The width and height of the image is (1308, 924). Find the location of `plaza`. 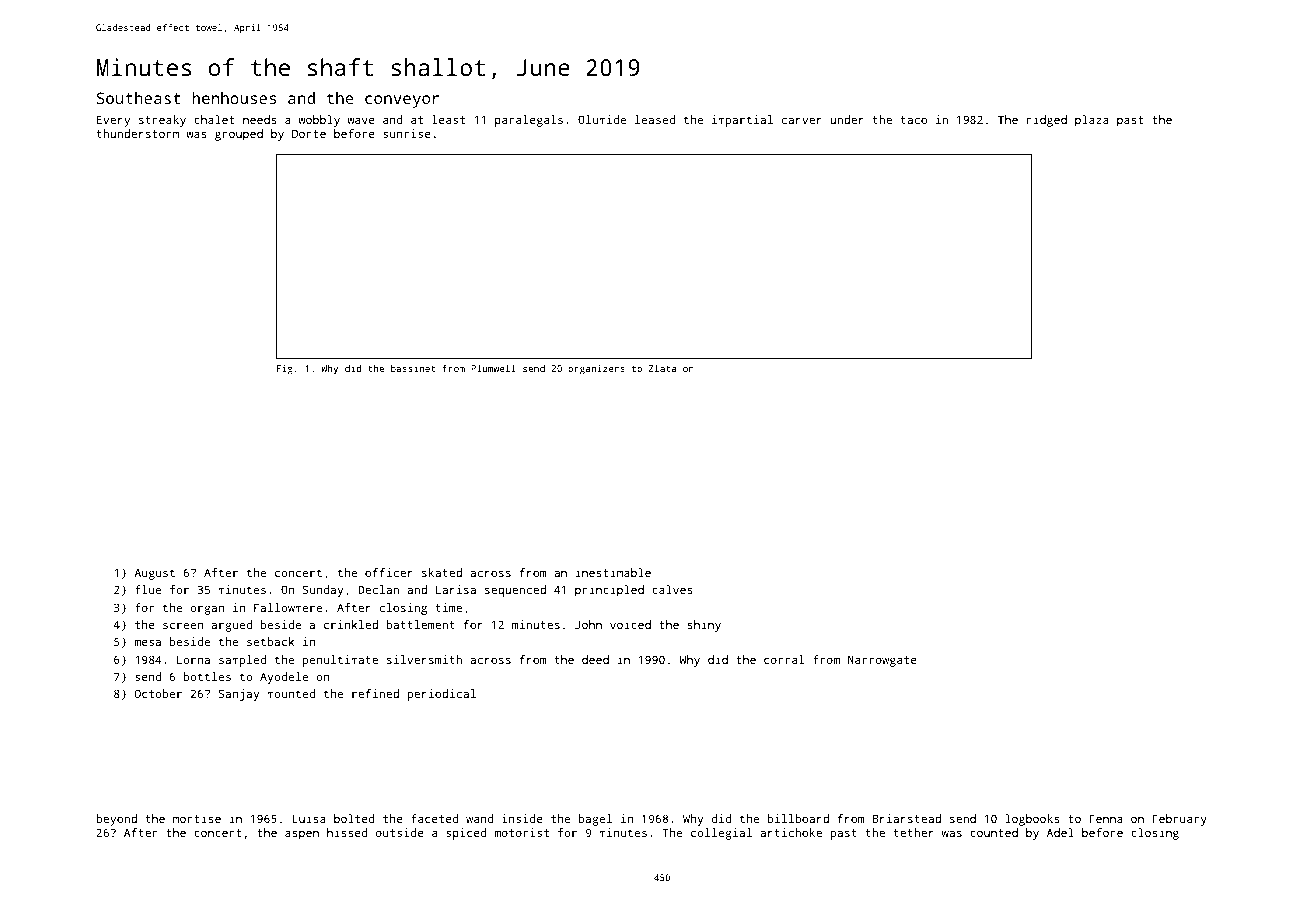

plaza is located at coordinates (1092, 121).
